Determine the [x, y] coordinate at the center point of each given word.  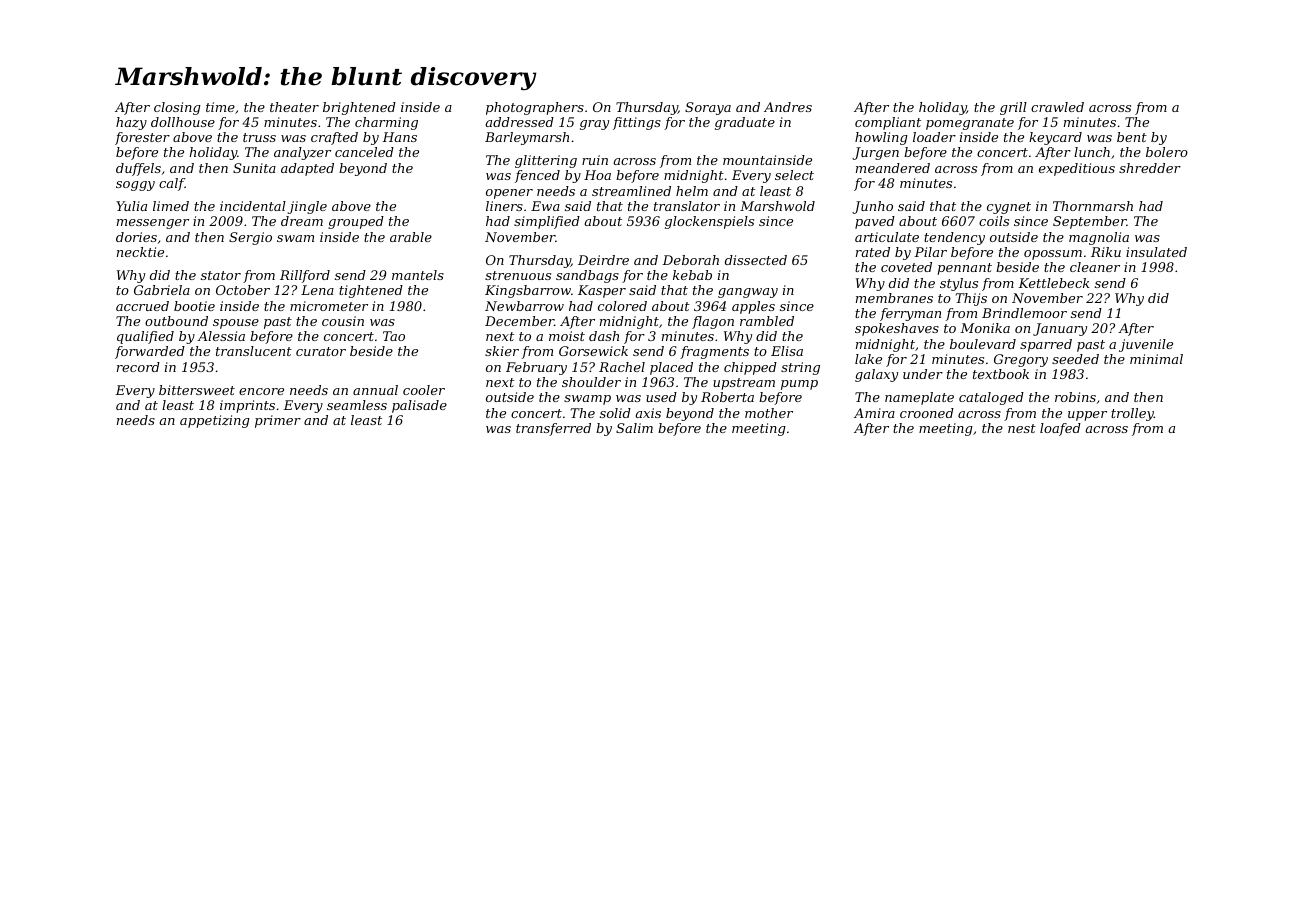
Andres [788, 107]
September [1090, 222]
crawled [1057, 107]
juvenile [1146, 345]
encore [261, 391]
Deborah [690, 260]
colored [622, 306]
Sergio [250, 238]
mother [769, 413]
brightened [359, 108]
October [243, 290]
